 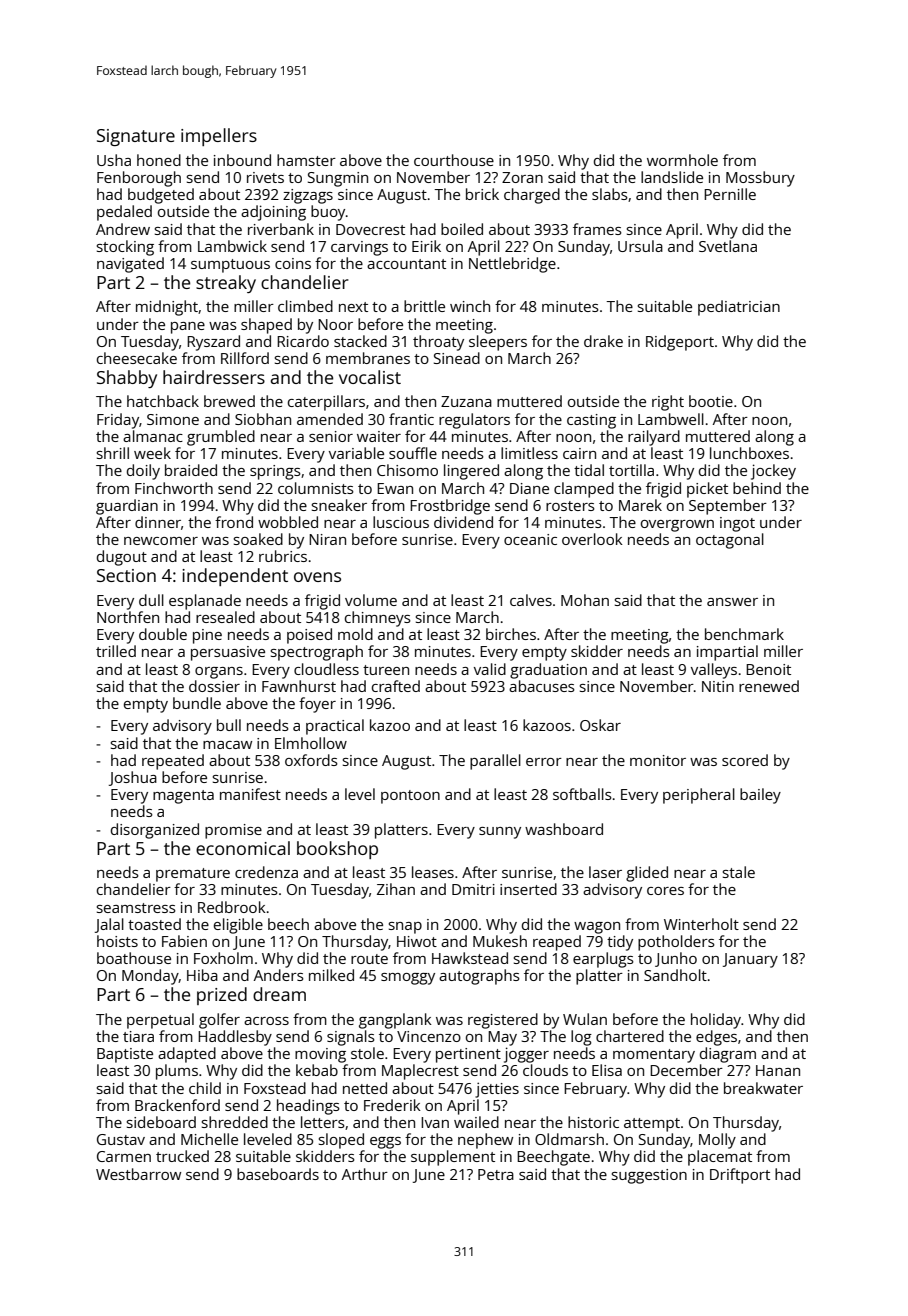 What do you see at coordinates (757, 488) in the page?
I see `behind` at bounding box center [757, 488].
